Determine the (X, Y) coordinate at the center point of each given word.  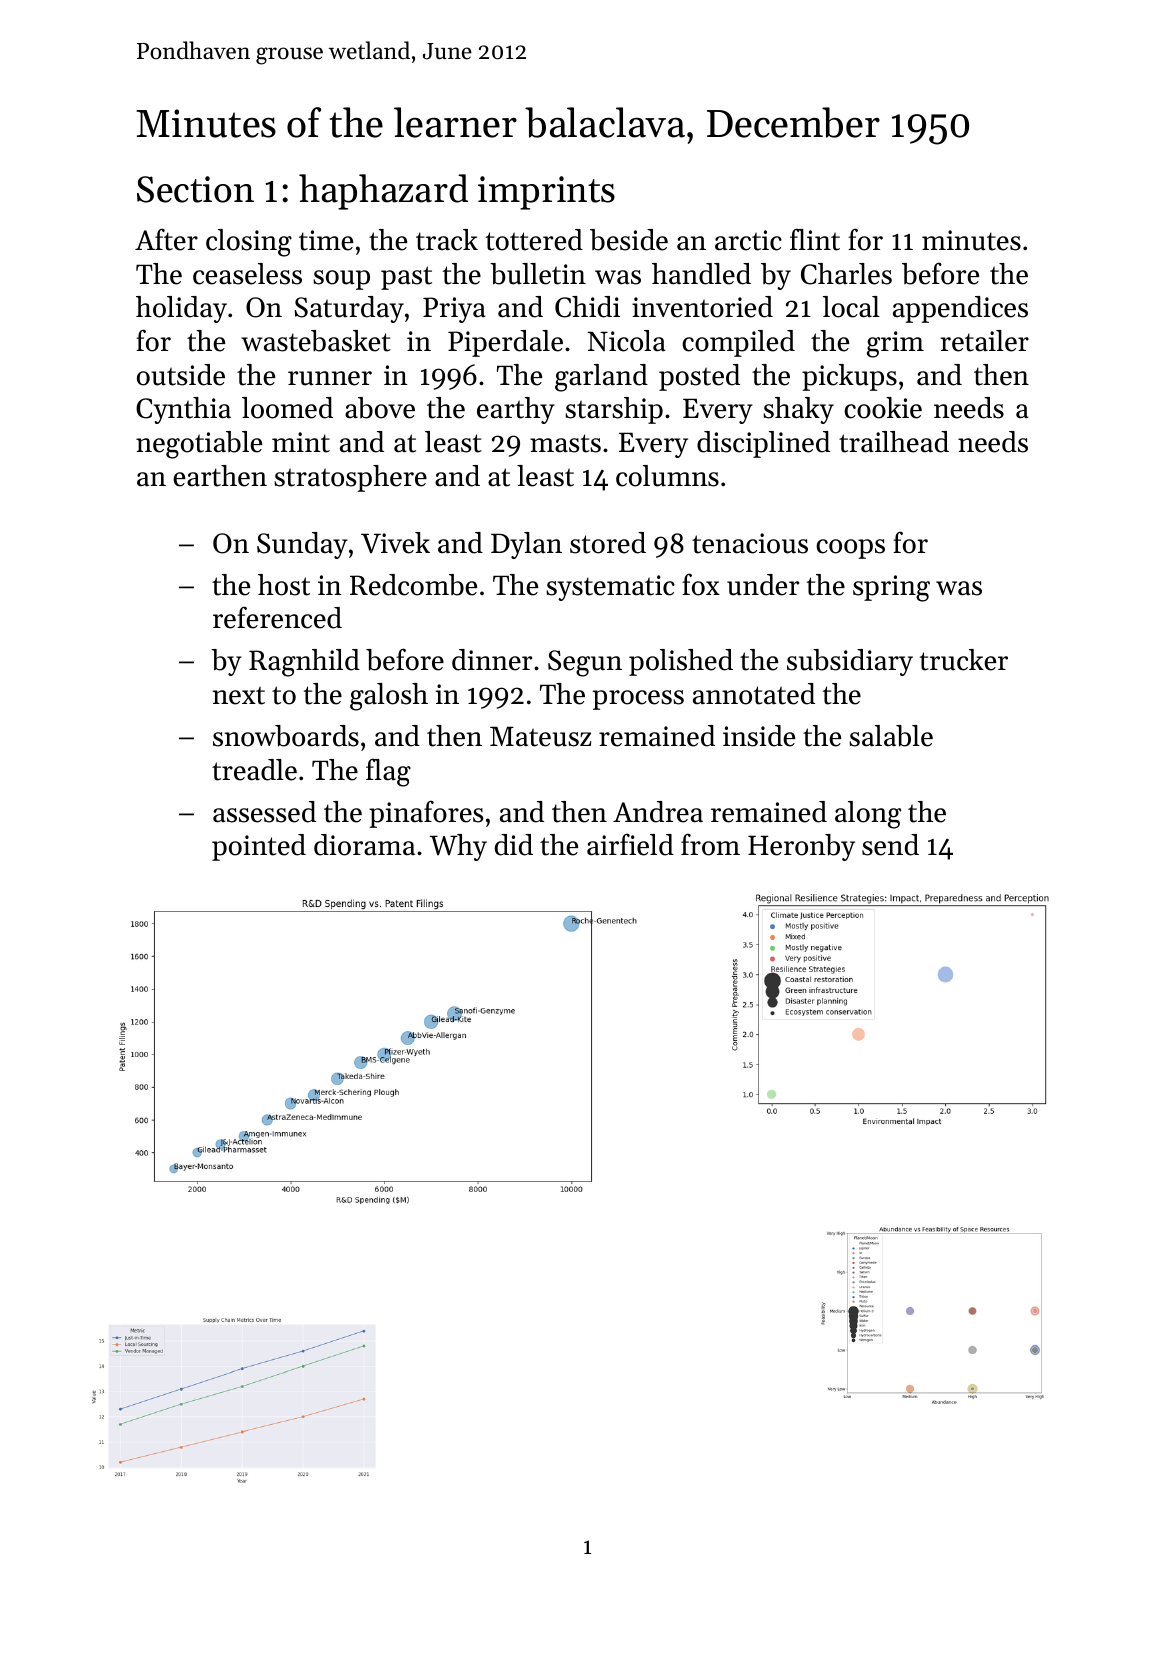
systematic (610, 588)
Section (195, 189)
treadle (254, 770)
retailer (984, 341)
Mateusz (540, 736)
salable (891, 736)
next (239, 695)
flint (815, 239)
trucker (964, 660)
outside (181, 375)
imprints (546, 193)
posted (699, 377)
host (284, 585)
